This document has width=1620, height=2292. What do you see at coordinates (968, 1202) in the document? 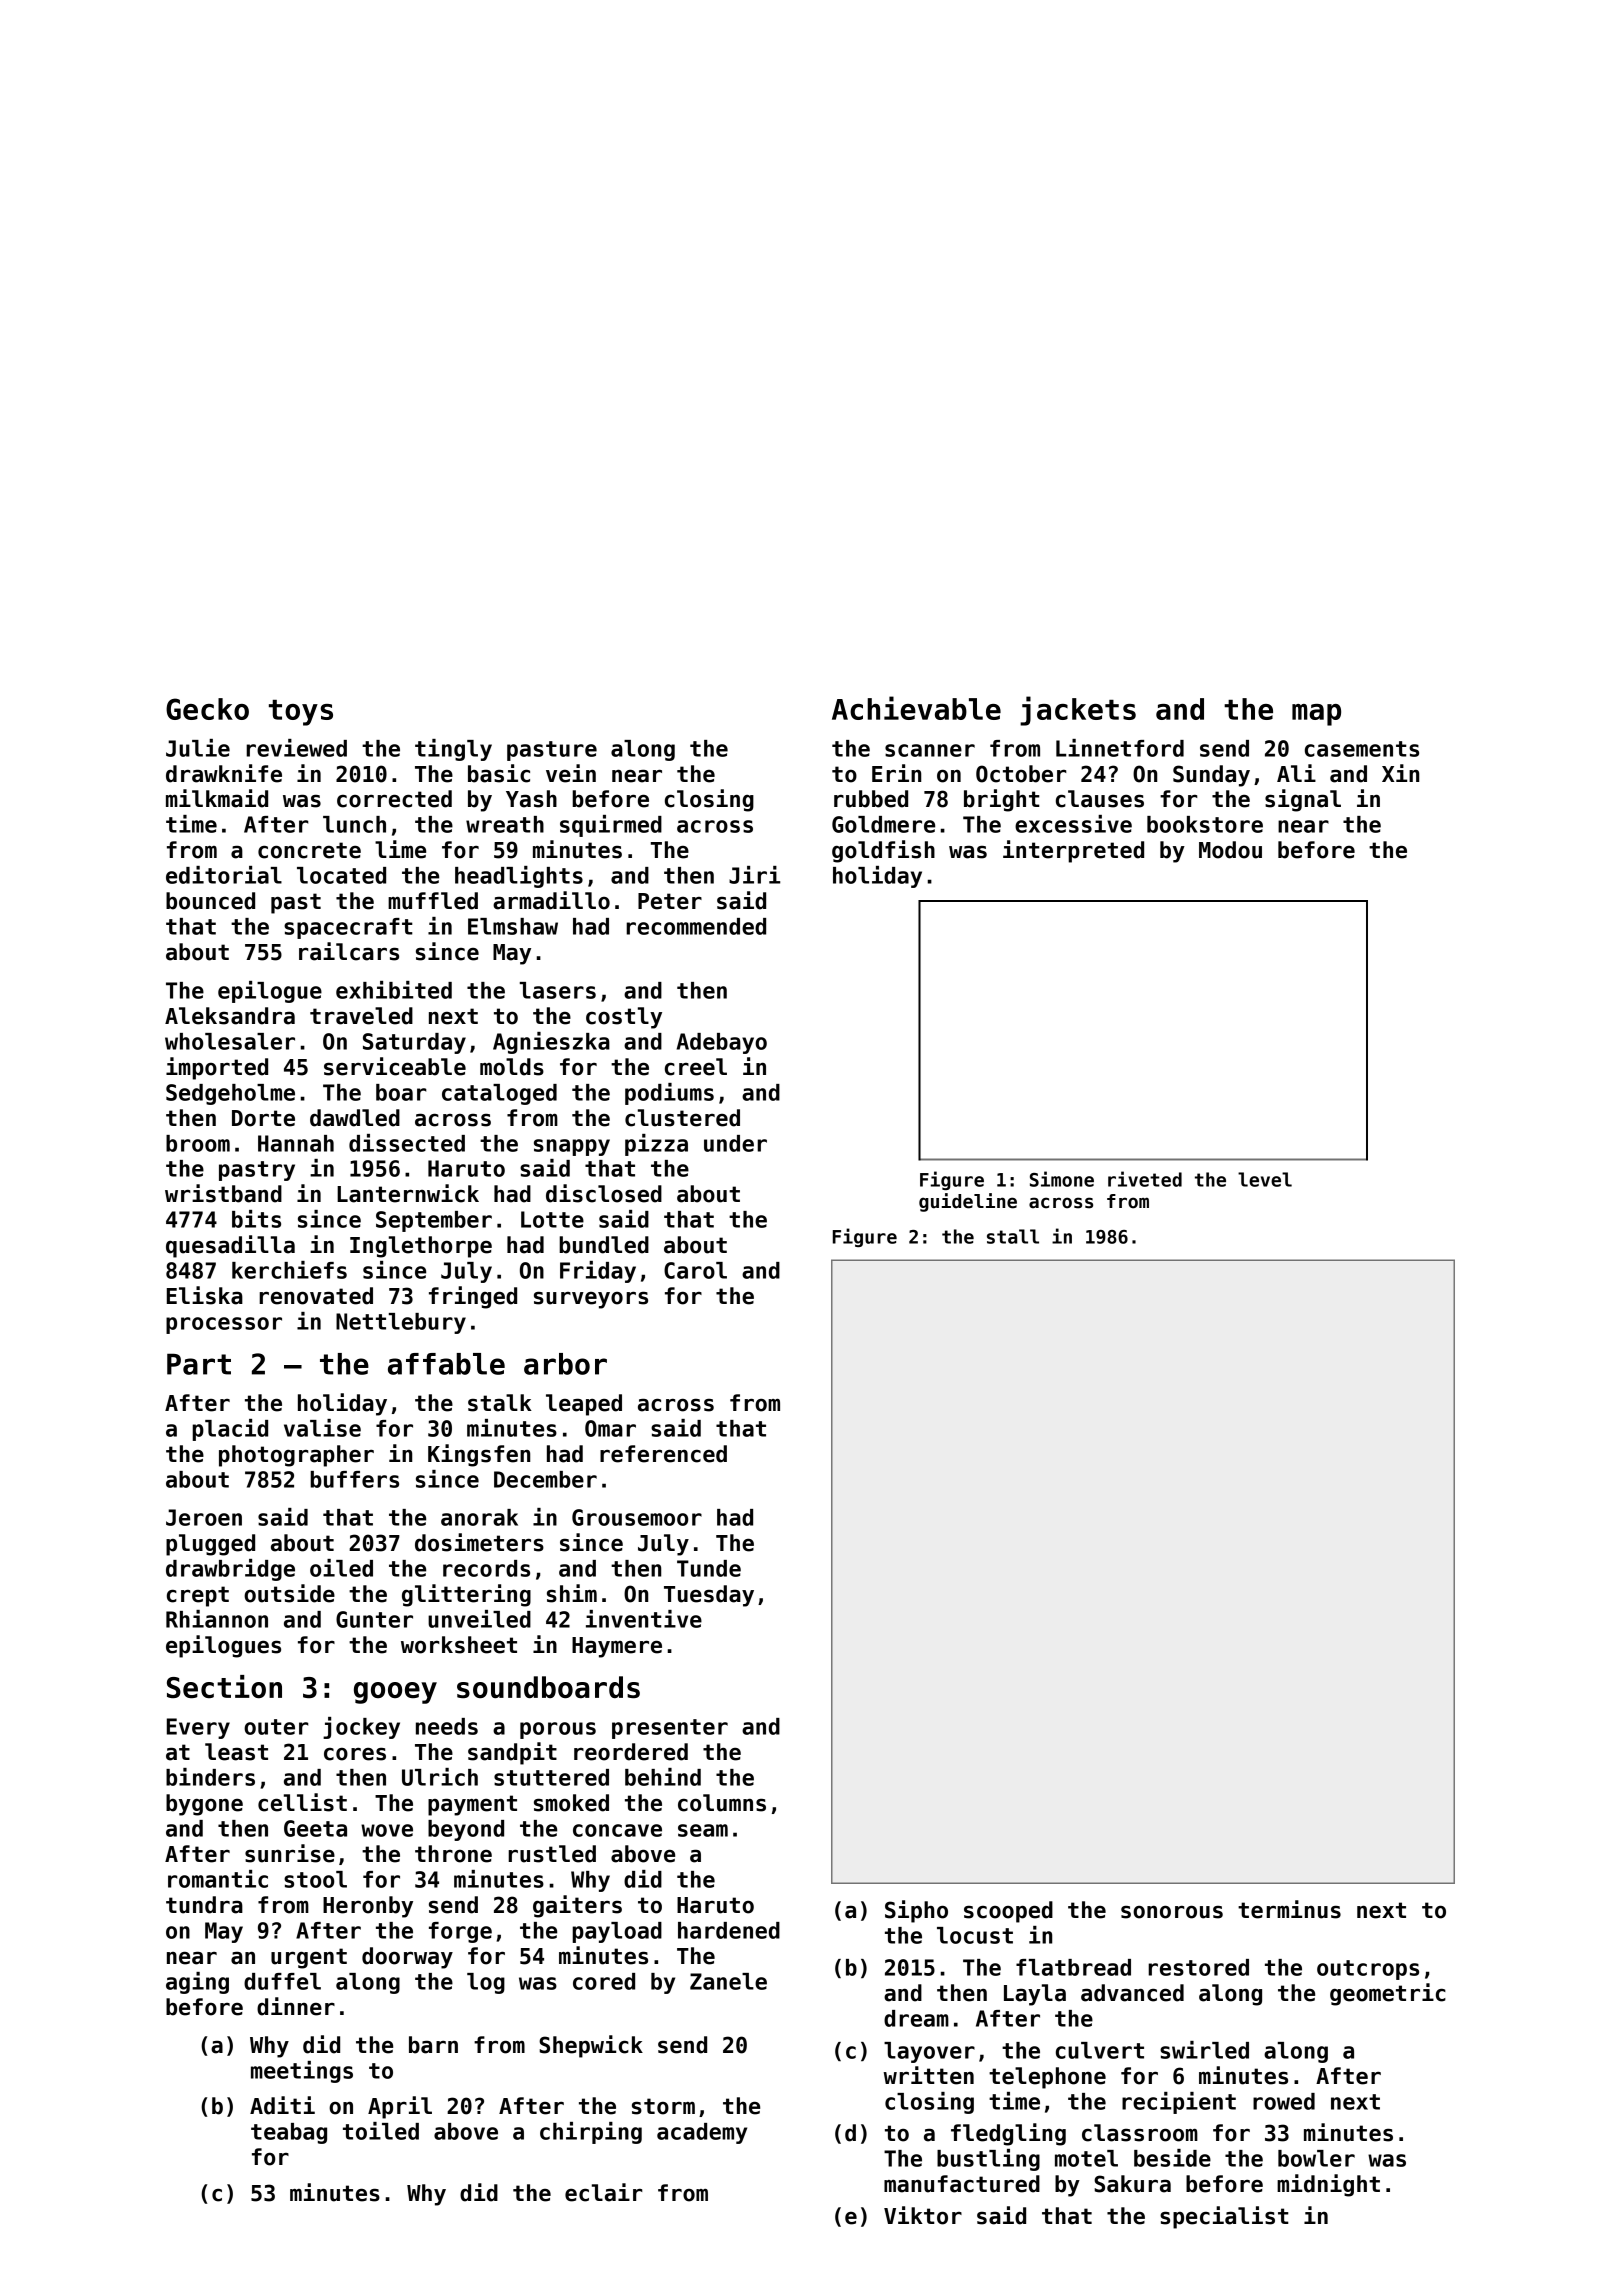
I see `guideline` at bounding box center [968, 1202].
